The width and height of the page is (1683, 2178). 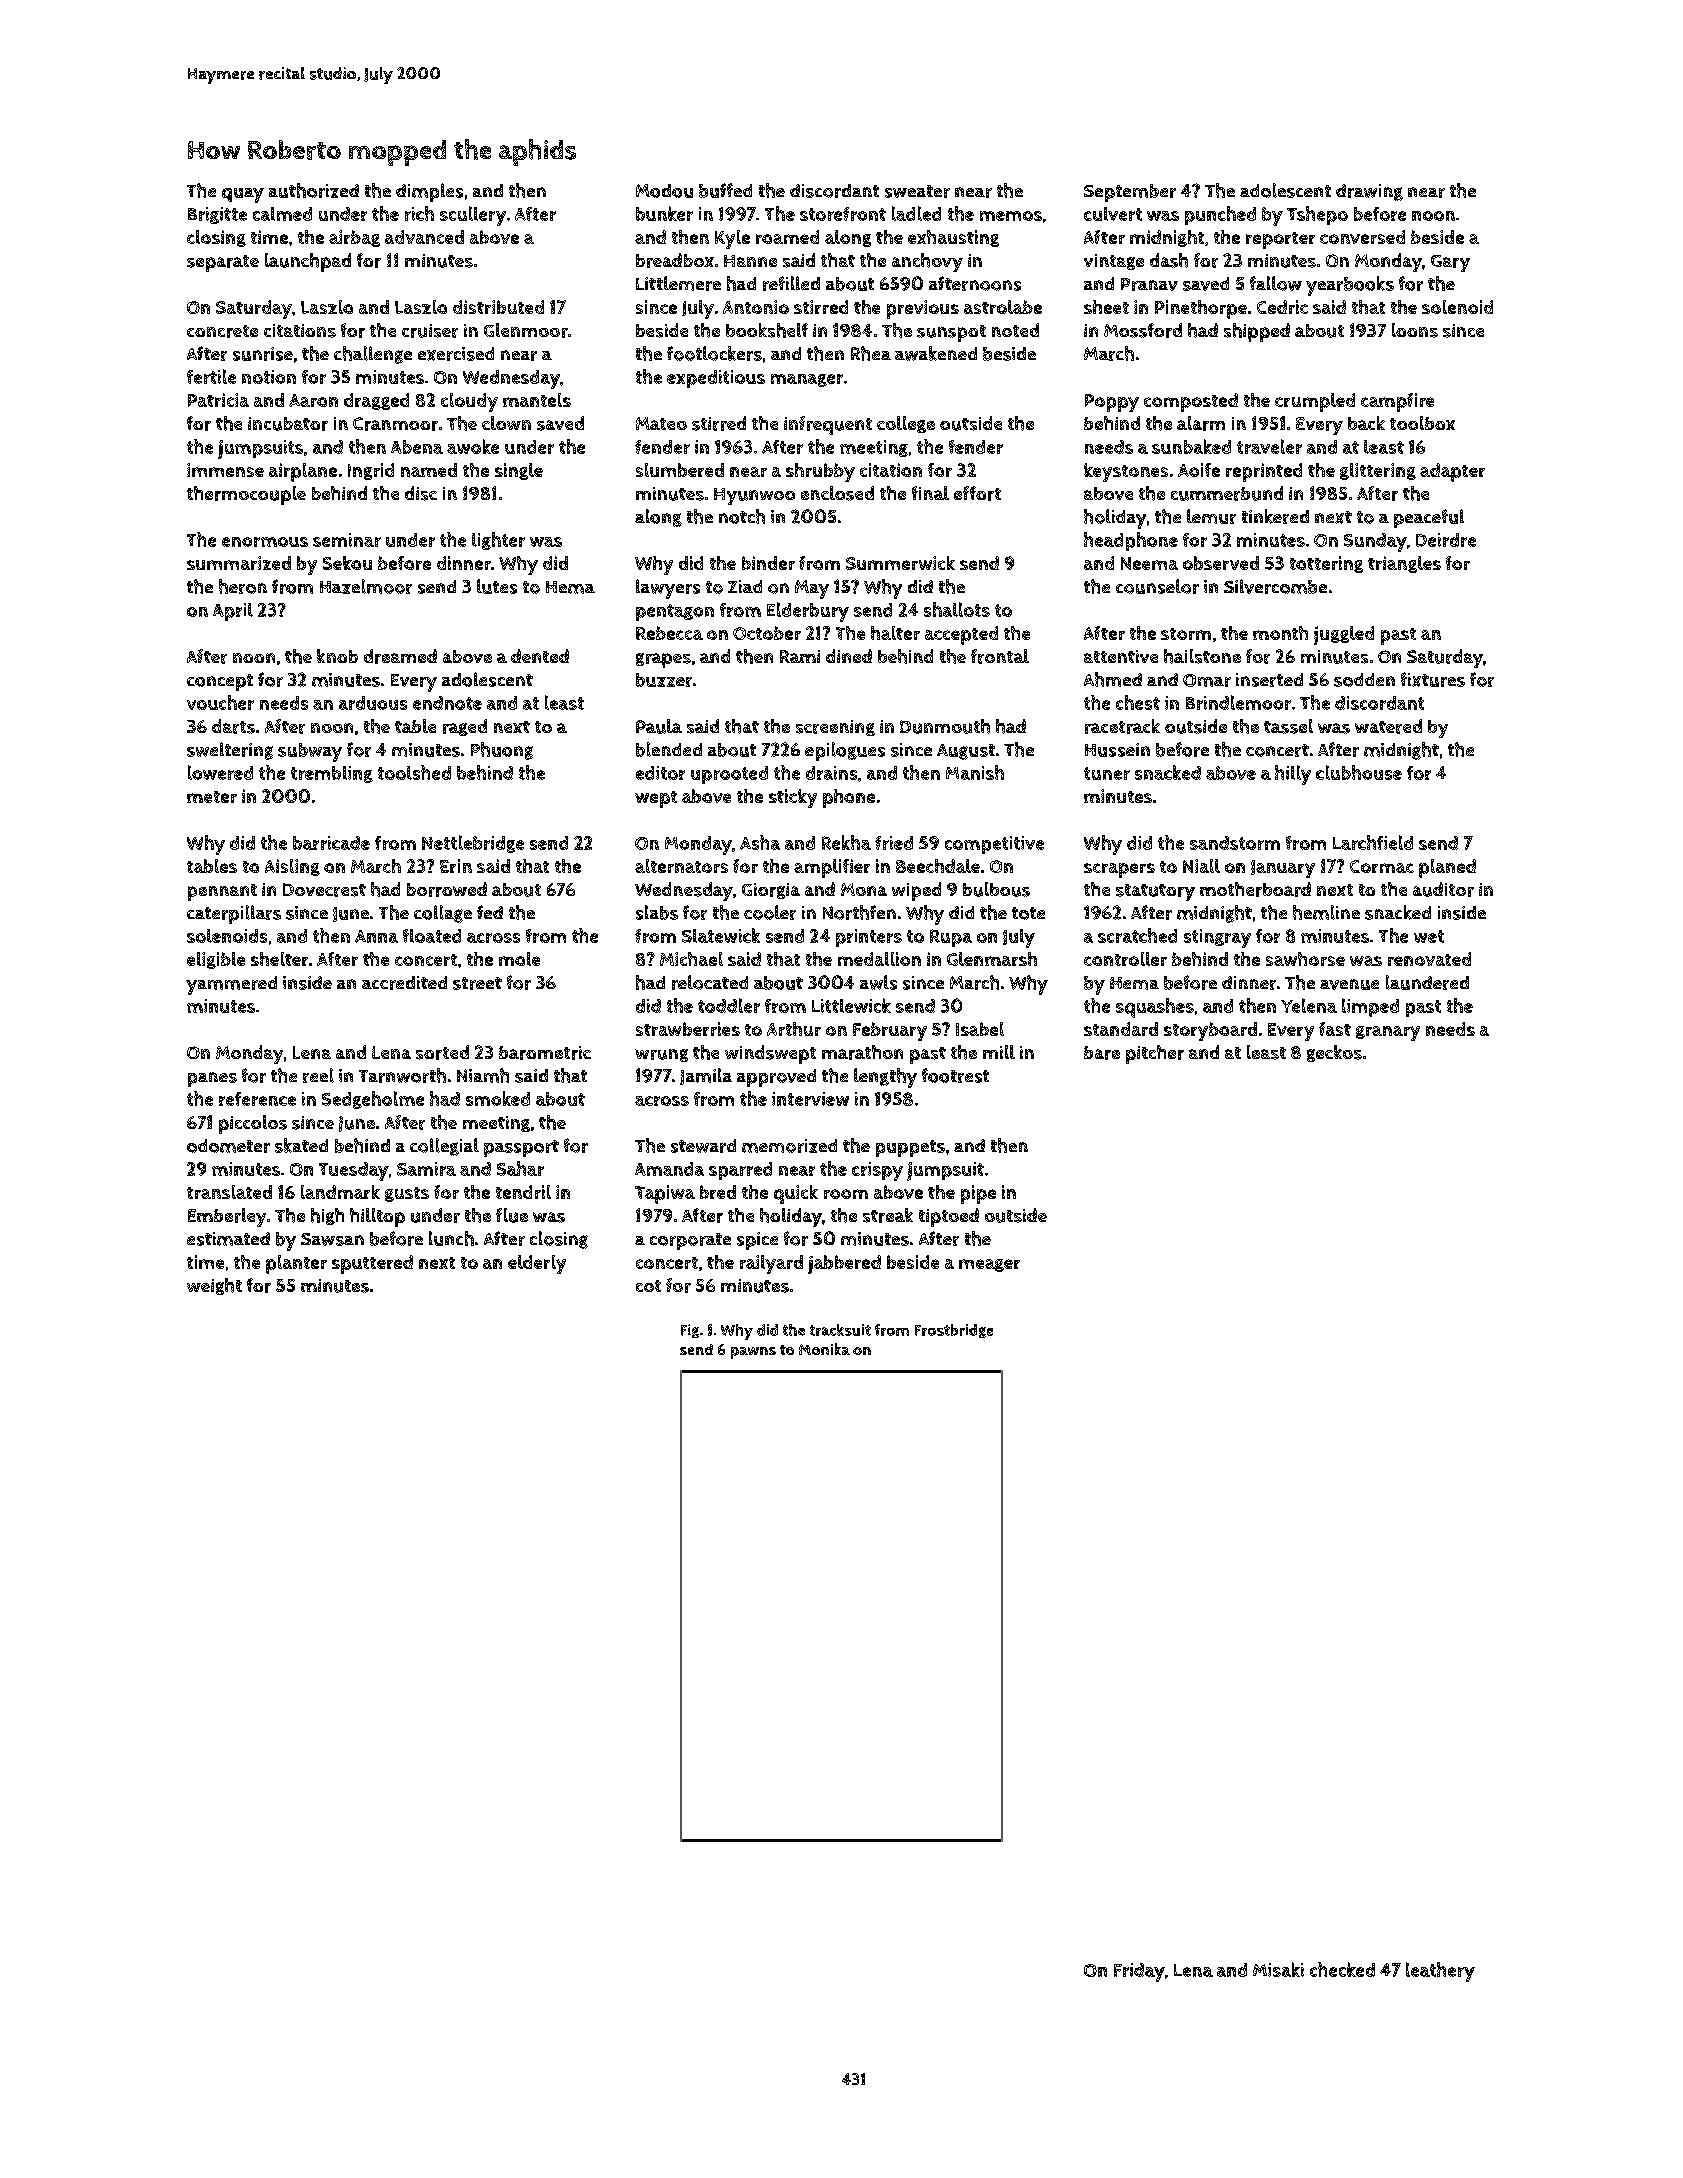 I want to click on authorized, so click(x=314, y=190).
